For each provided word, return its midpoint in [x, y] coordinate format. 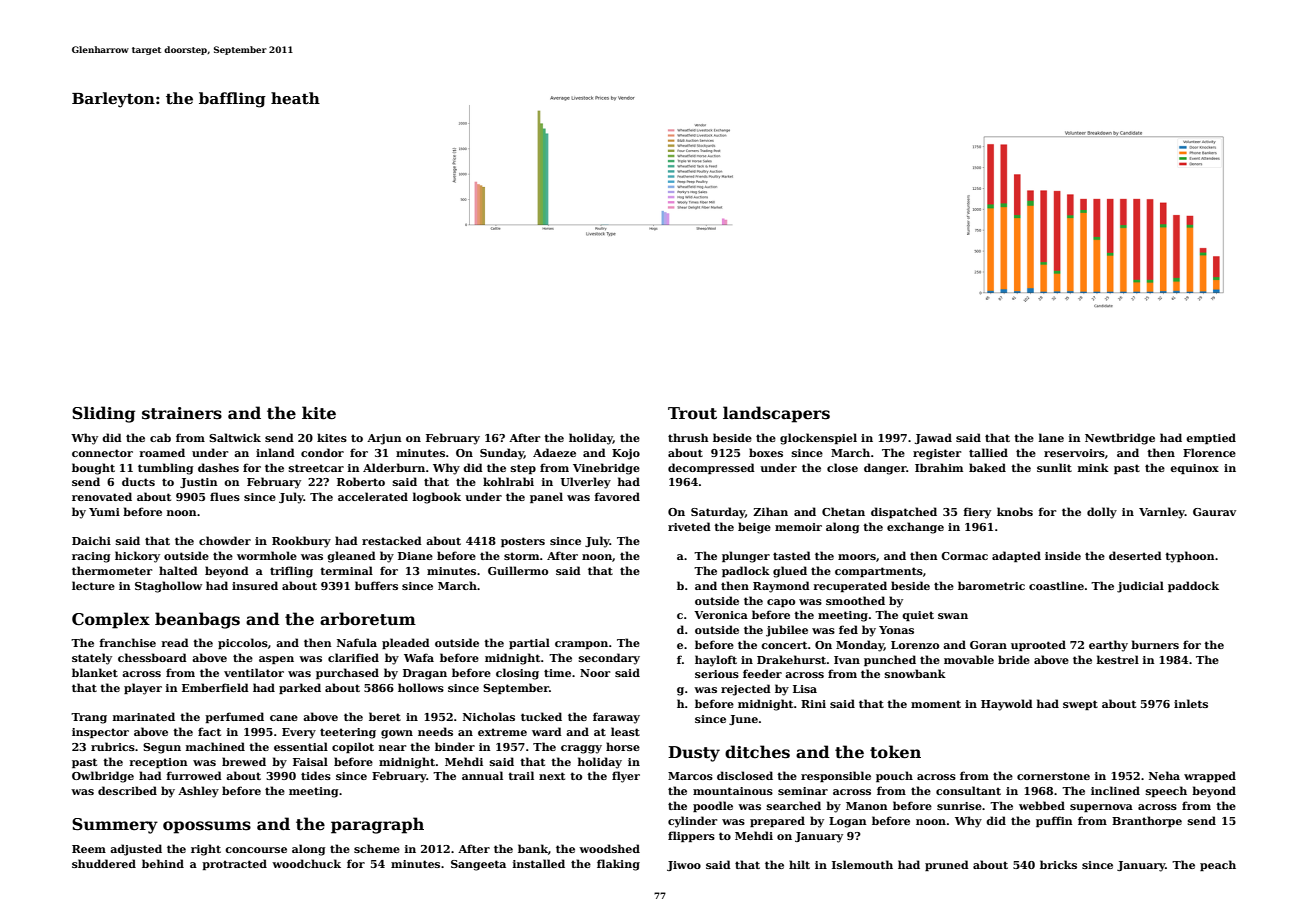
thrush [688, 437]
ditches [757, 752]
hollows [421, 687]
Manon [867, 806]
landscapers [776, 414]
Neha [1164, 775]
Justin [199, 483]
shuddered [104, 863]
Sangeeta [478, 865]
